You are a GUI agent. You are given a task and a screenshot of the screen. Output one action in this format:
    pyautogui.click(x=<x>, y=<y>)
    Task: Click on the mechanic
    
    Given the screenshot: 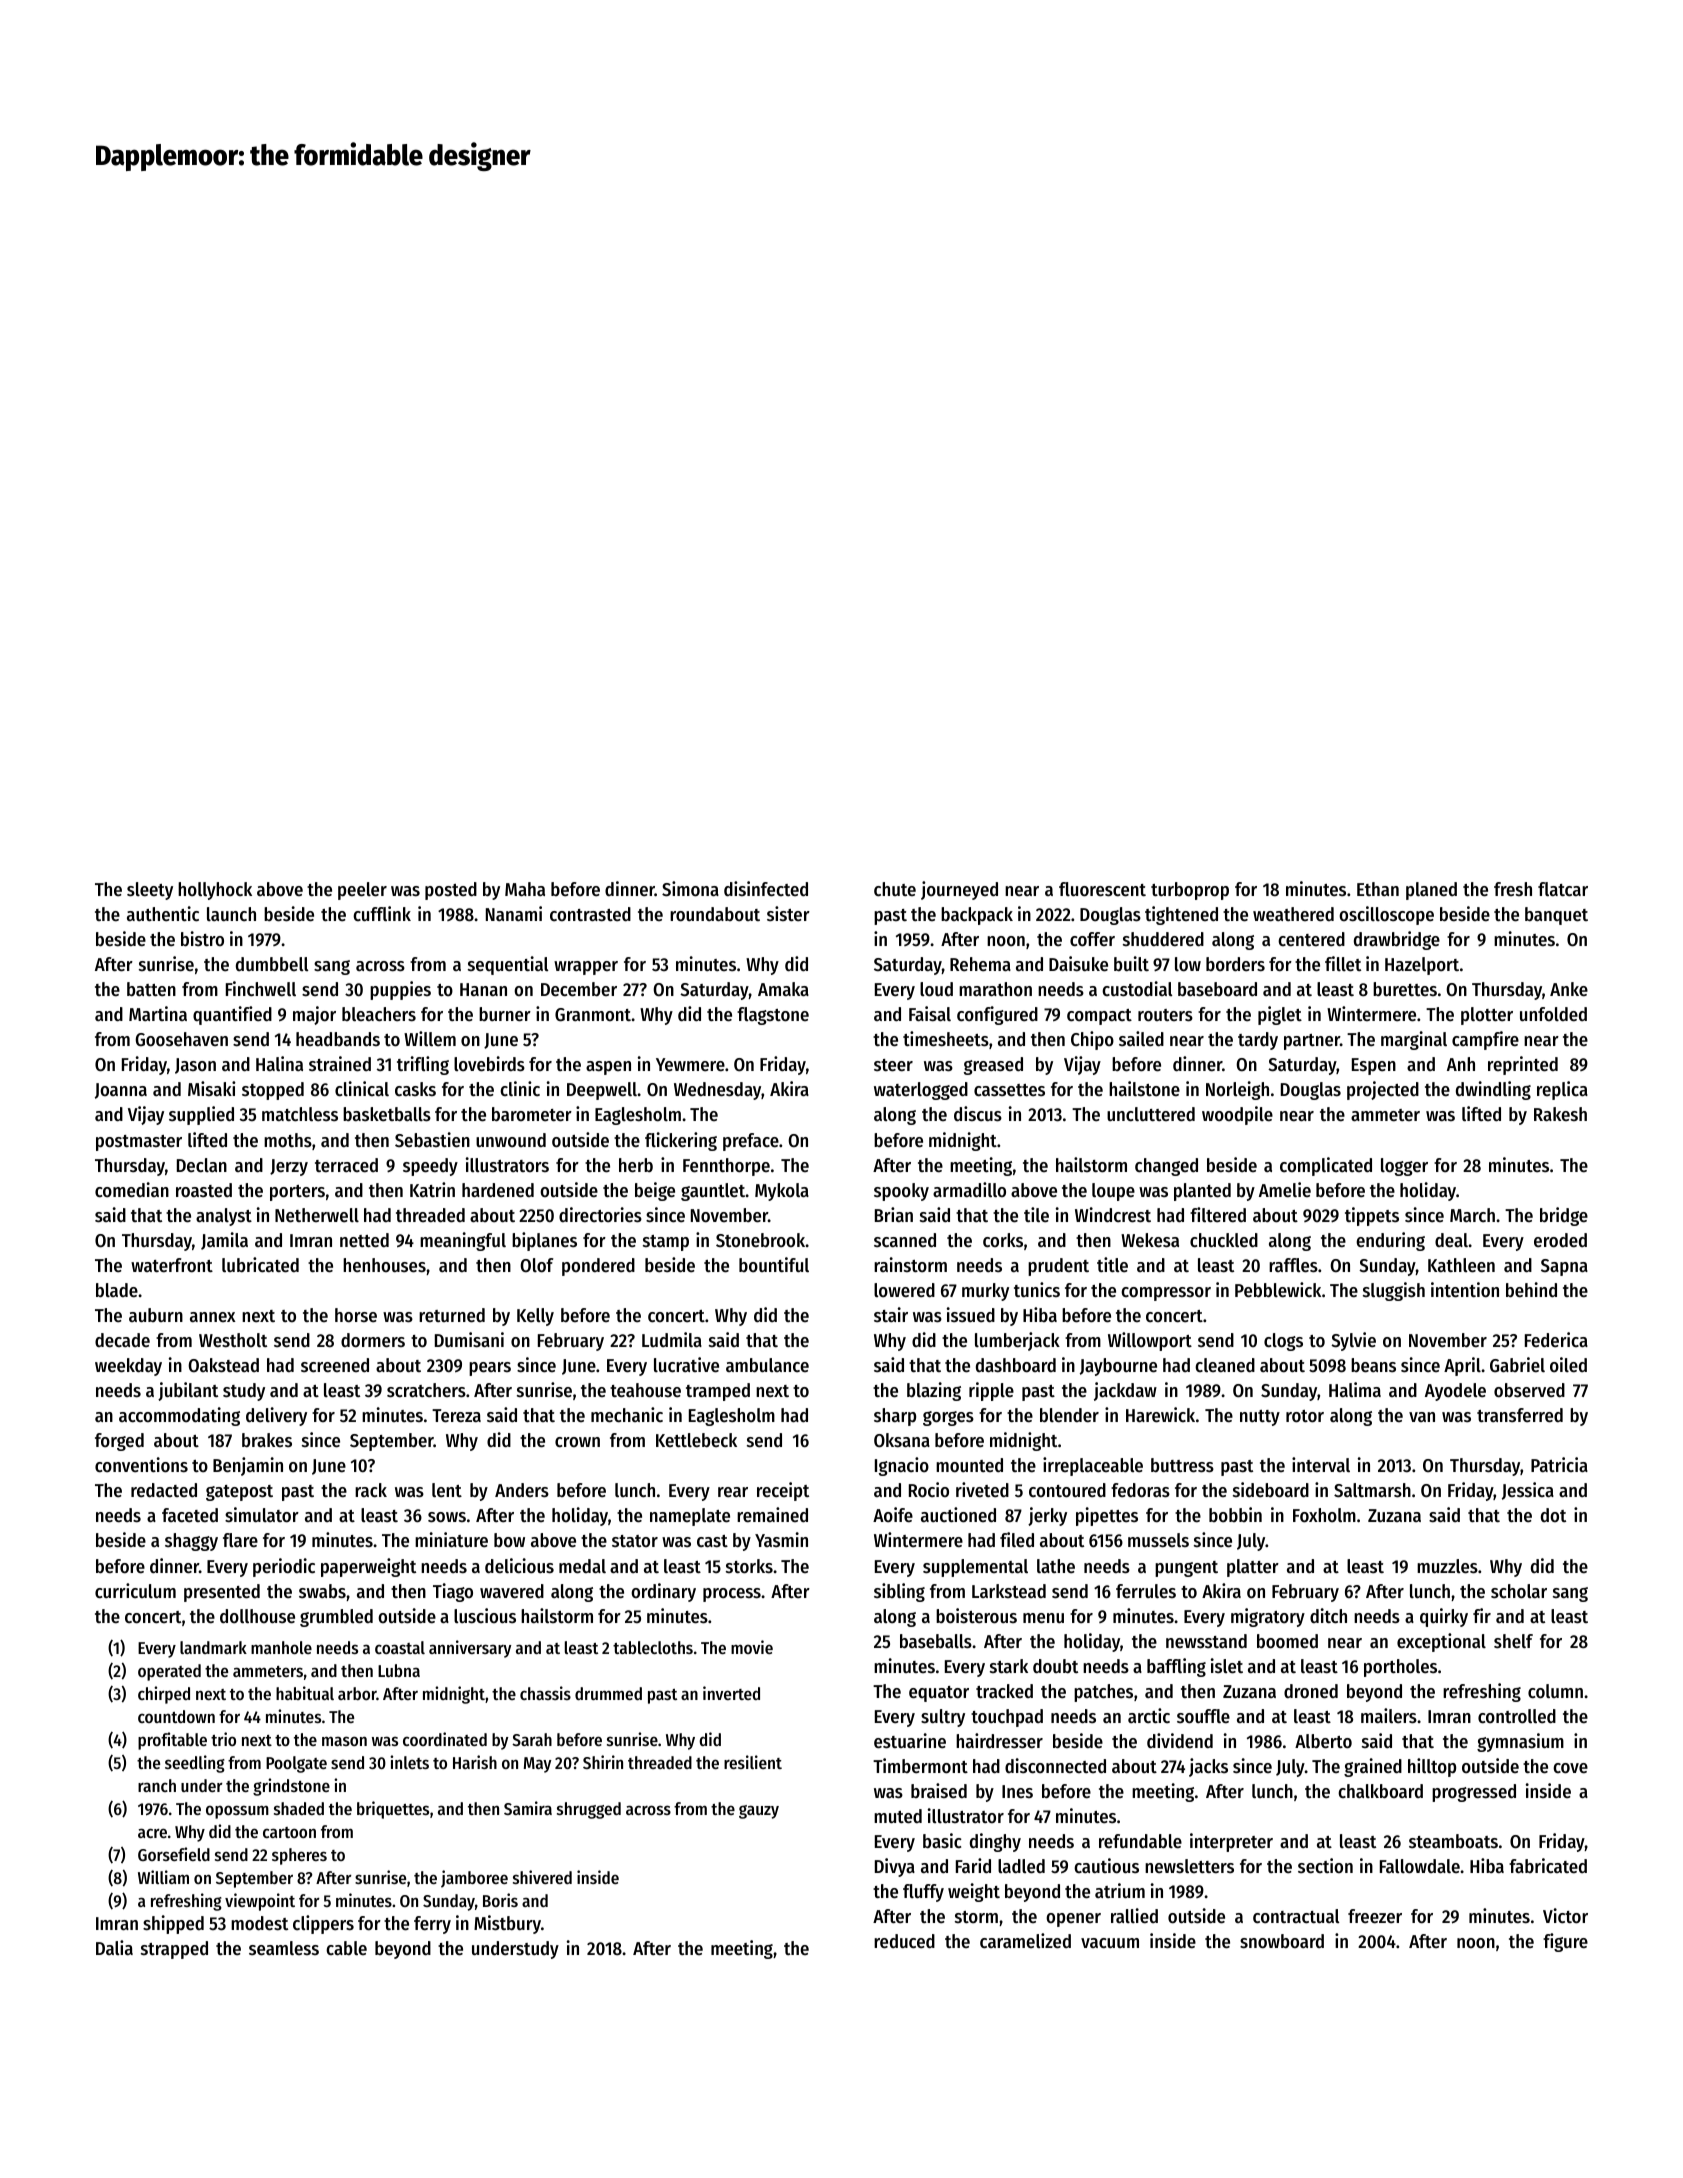 What is the action you would take?
    pyautogui.click(x=627, y=1415)
